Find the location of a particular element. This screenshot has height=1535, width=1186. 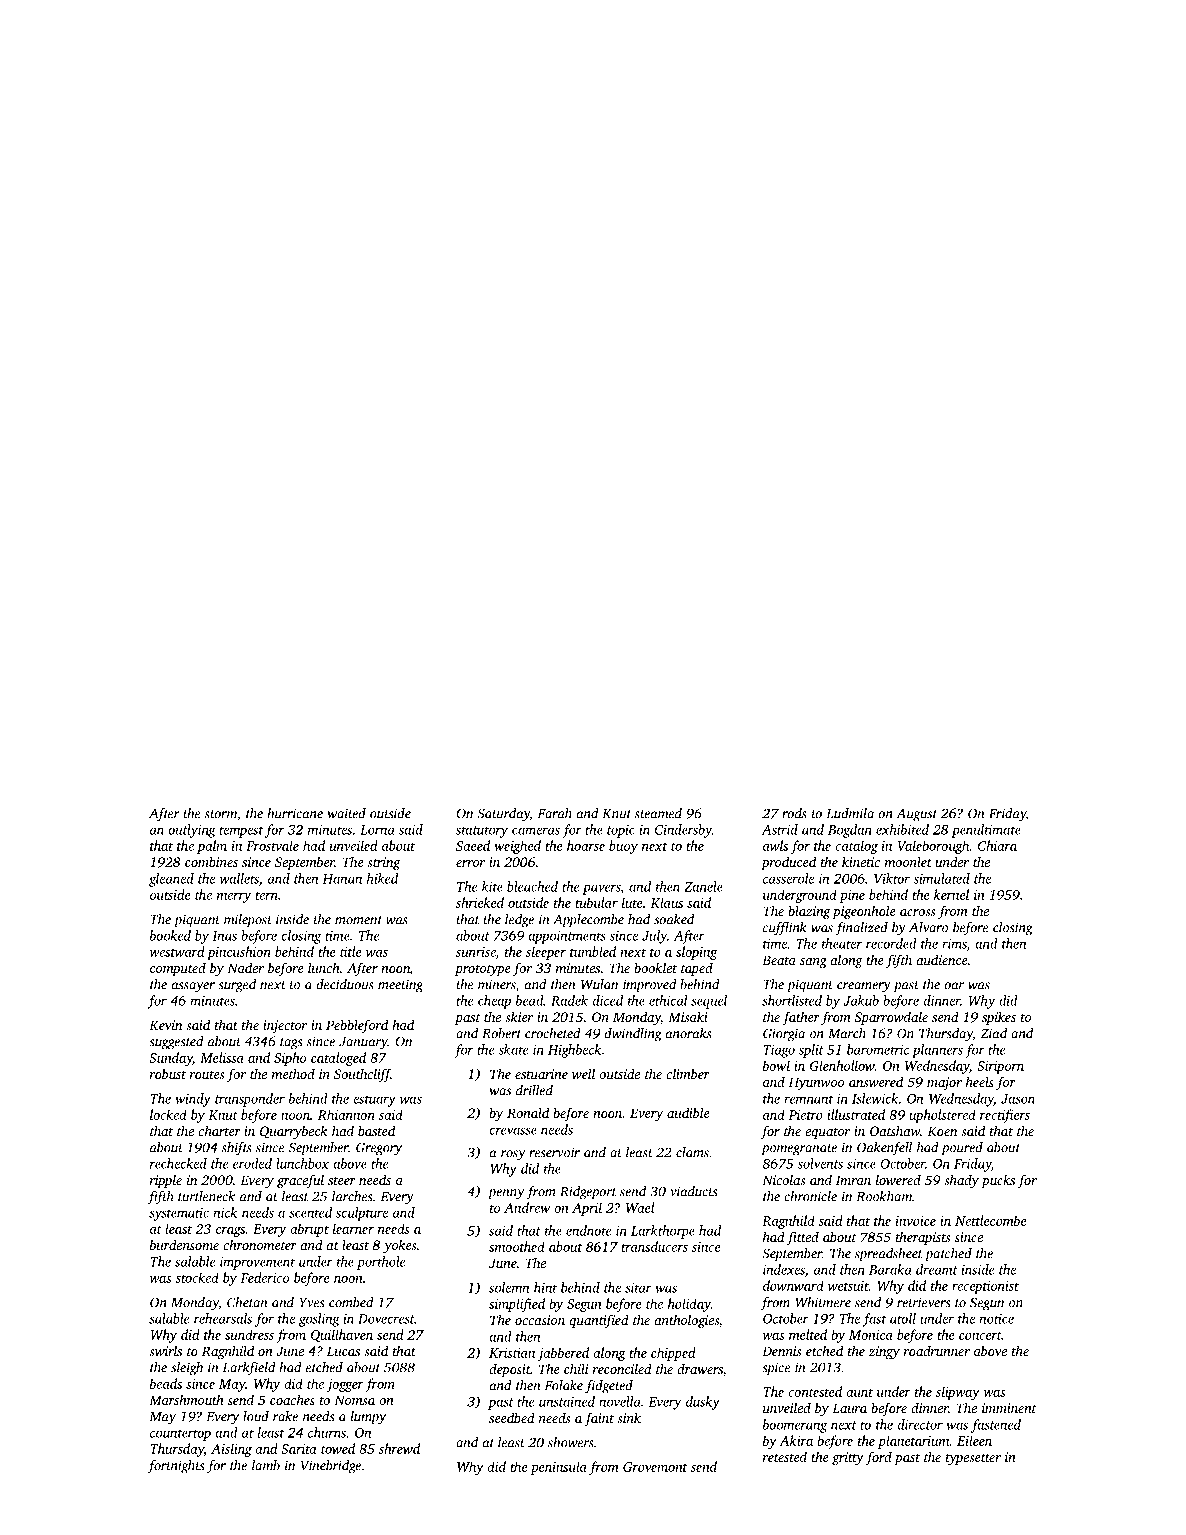

graceful is located at coordinates (300, 1181).
